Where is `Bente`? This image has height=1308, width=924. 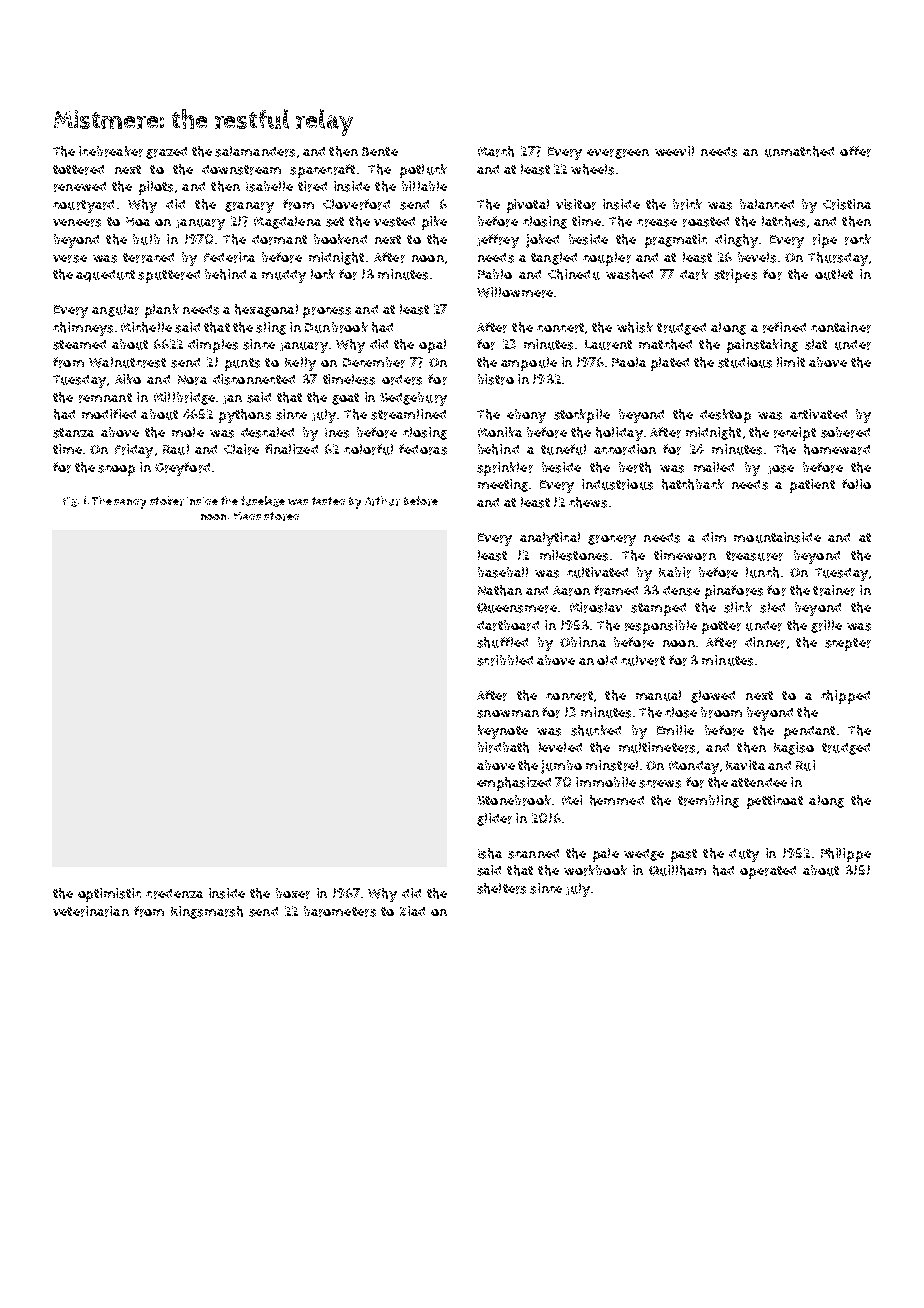
Bente is located at coordinates (380, 151).
